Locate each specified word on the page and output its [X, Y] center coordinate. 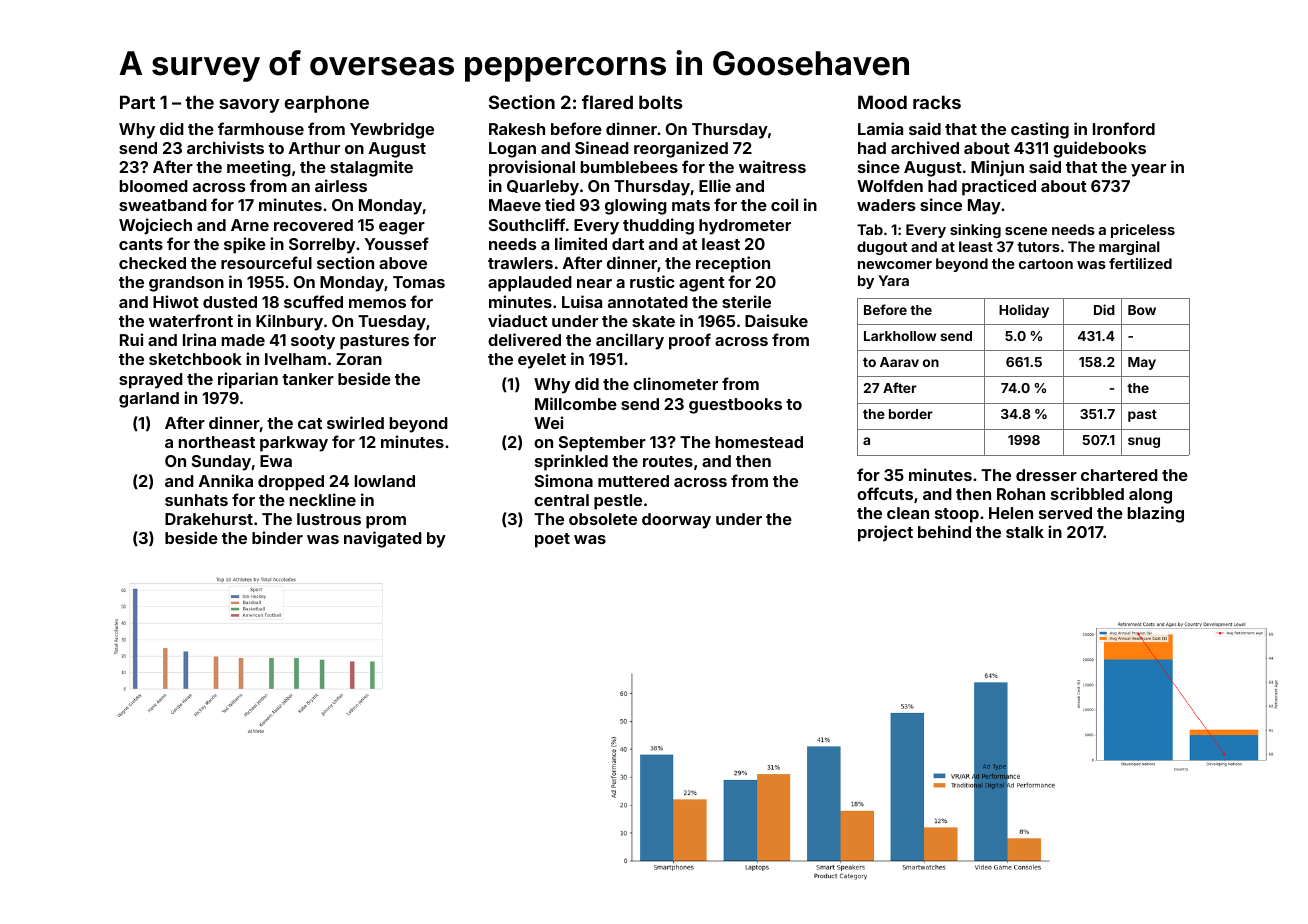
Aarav [899, 362]
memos [377, 303]
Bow [1142, 310]
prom [386, 522]
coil [784, 204]
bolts [661, 102]
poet [552, 540]
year [1148, 170]
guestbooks [735, 406]
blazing [1156, 514]
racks [937, 102]
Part [137, 102]
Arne [250, 225]
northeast [217, 442]
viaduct [517, 320]
